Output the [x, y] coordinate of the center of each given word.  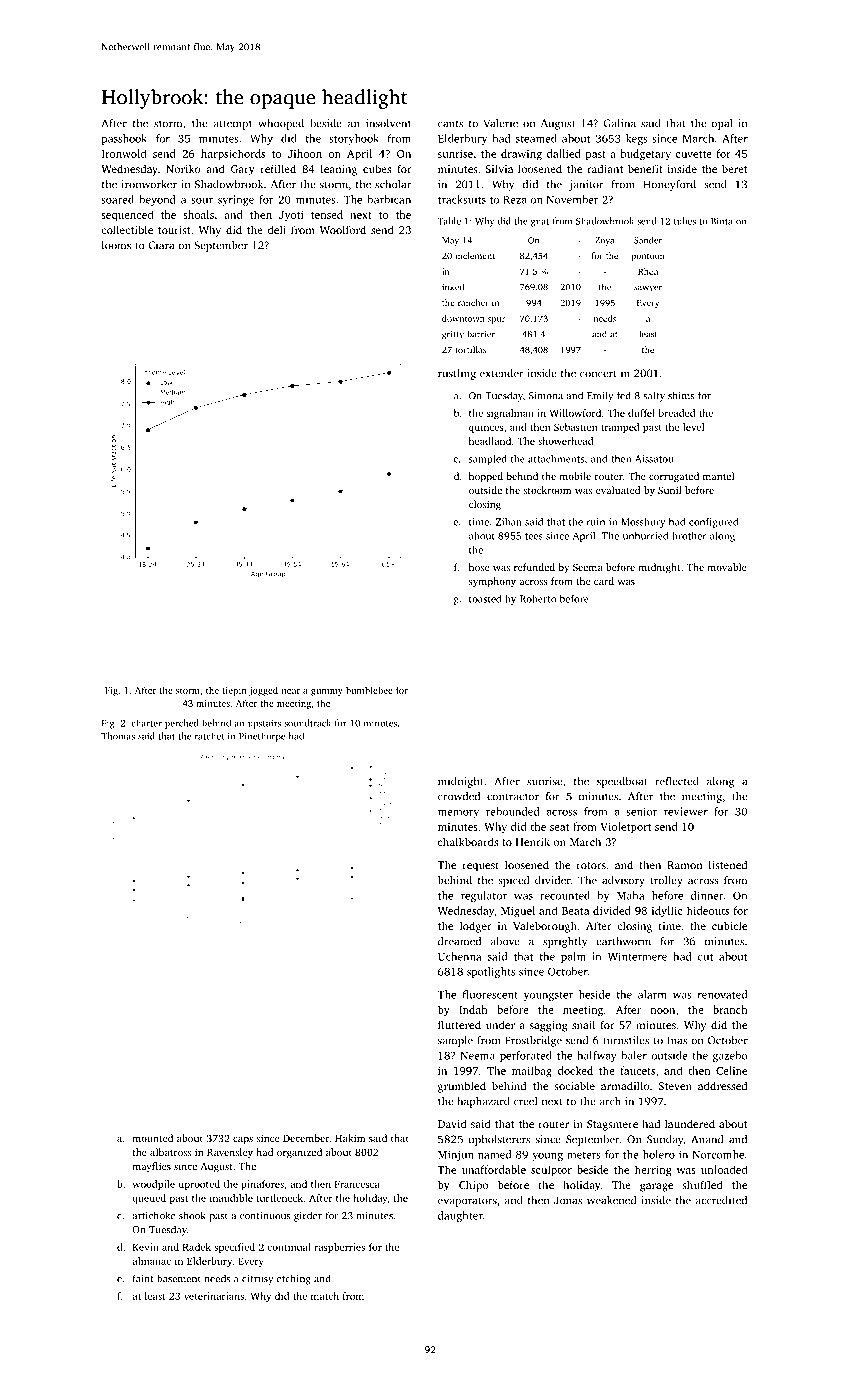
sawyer [648, 289]
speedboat [622, 782]
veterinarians [214, 1296]
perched [182, 724]
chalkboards [468, 841]
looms [116, 245]
